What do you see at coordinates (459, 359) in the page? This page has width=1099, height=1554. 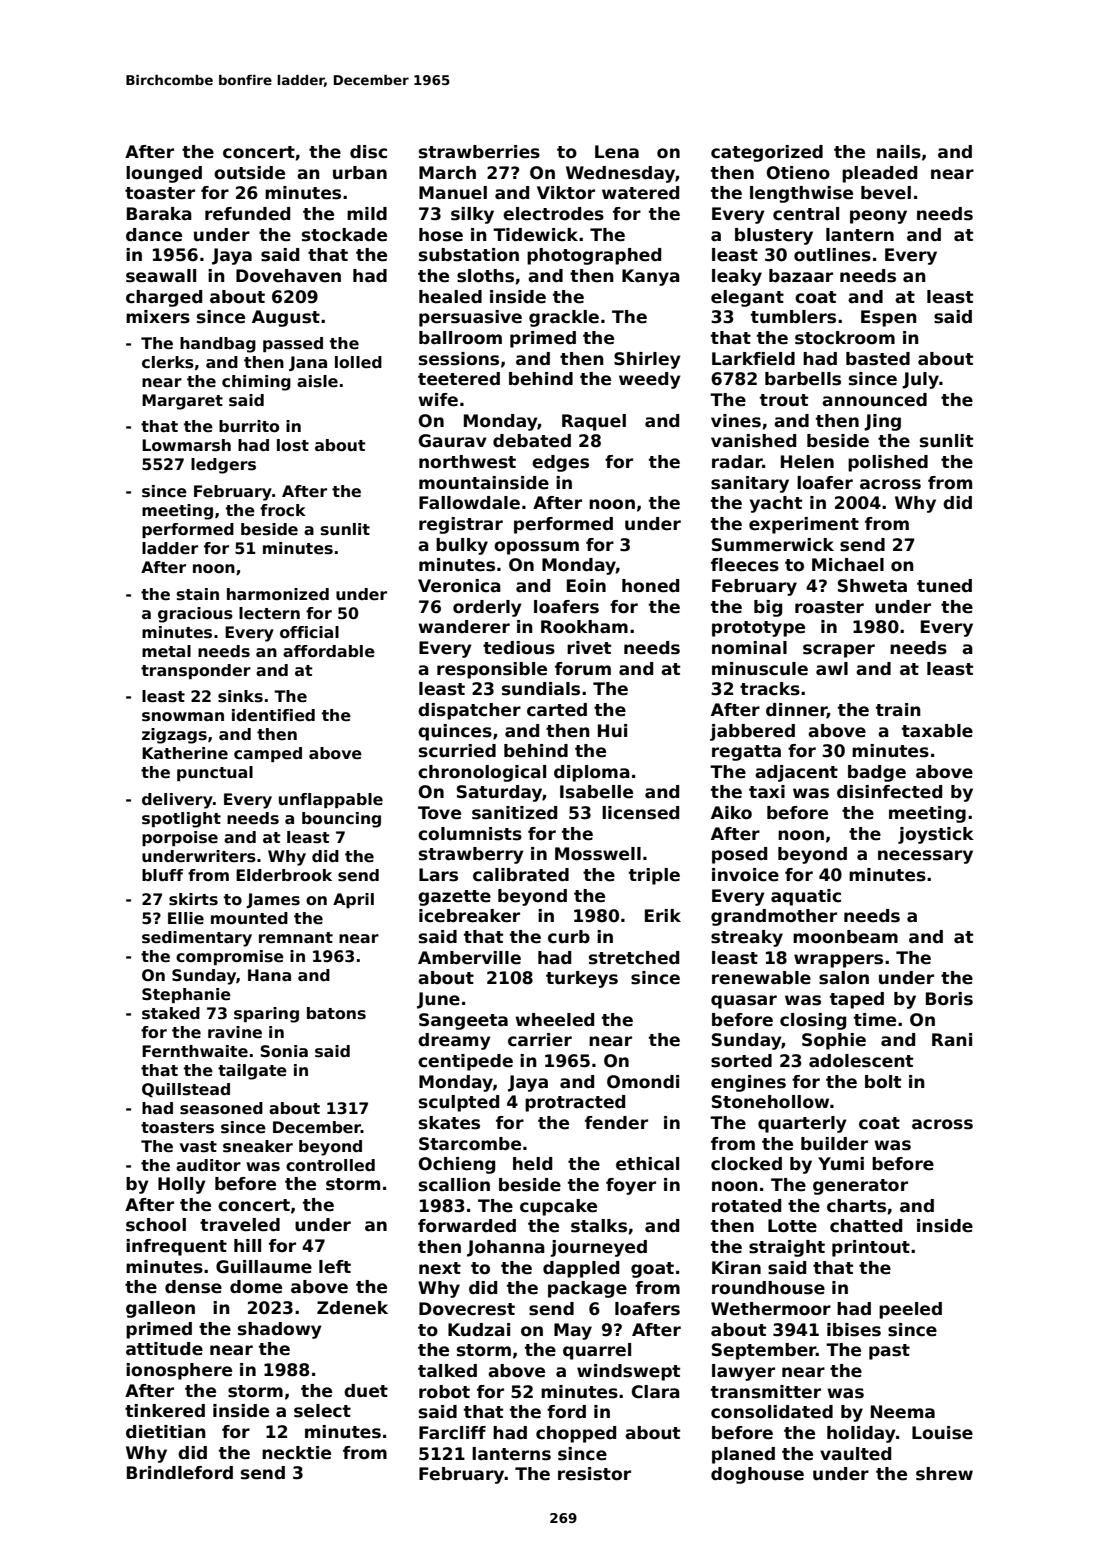 I see `sessions` at bounding box center [459, 359].
